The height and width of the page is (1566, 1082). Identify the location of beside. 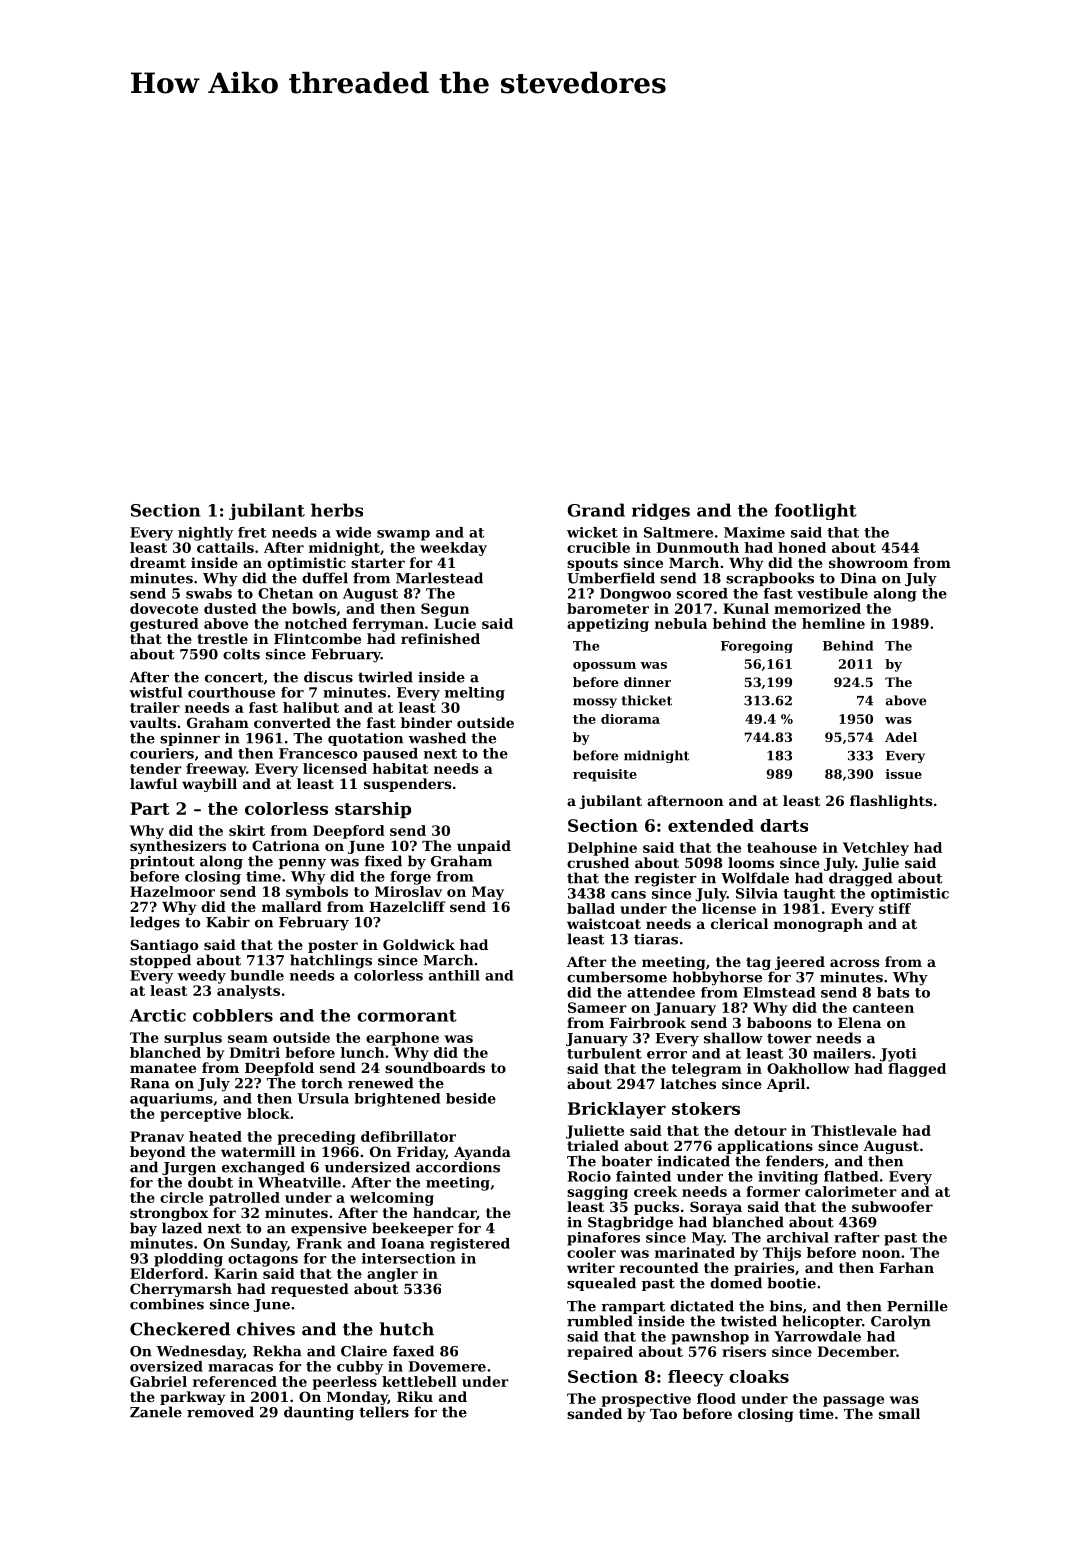
(471, 1098).
